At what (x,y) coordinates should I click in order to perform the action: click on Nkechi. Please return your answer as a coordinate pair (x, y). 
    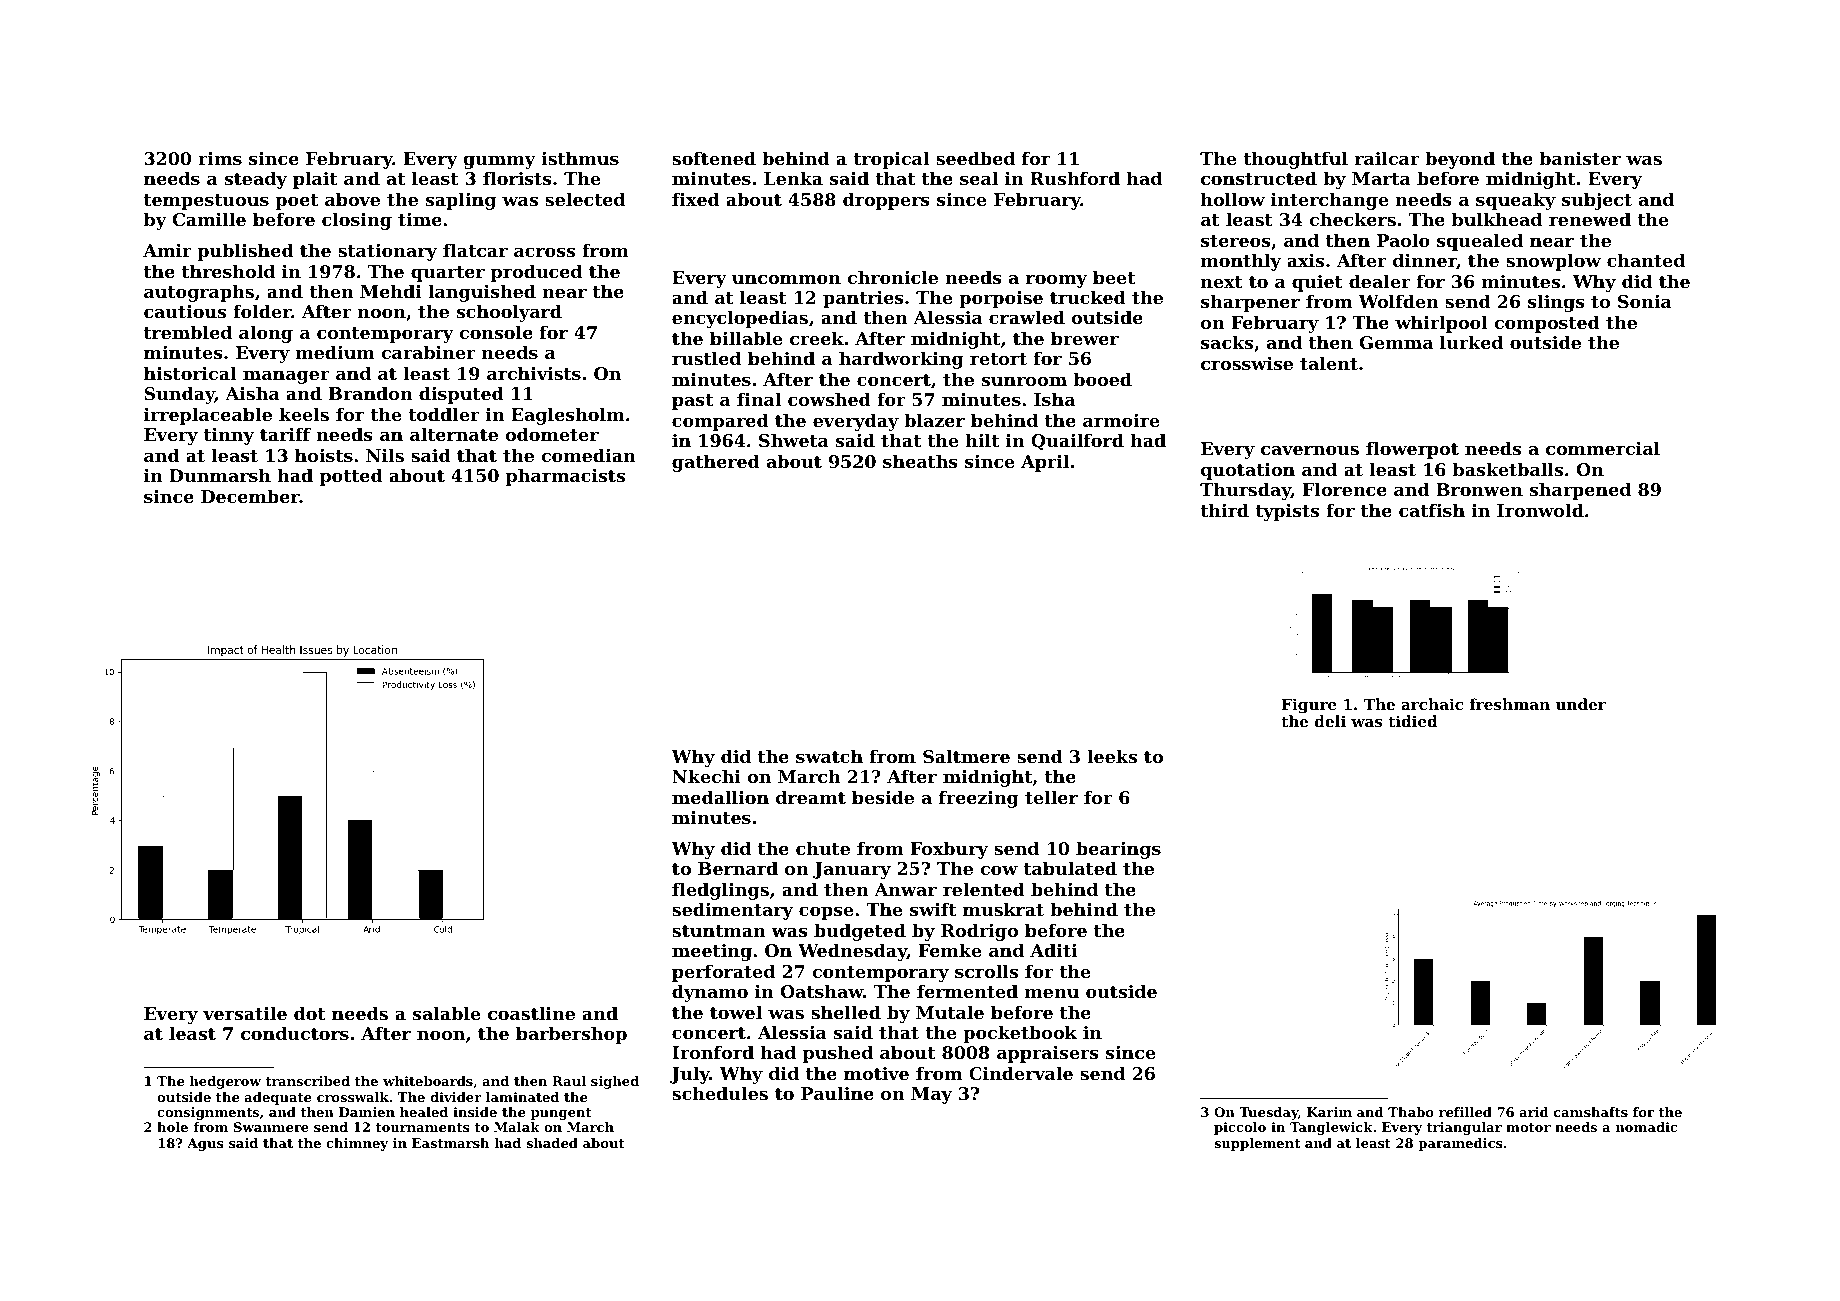
    Looking at the image, I should click on (706, 776).
